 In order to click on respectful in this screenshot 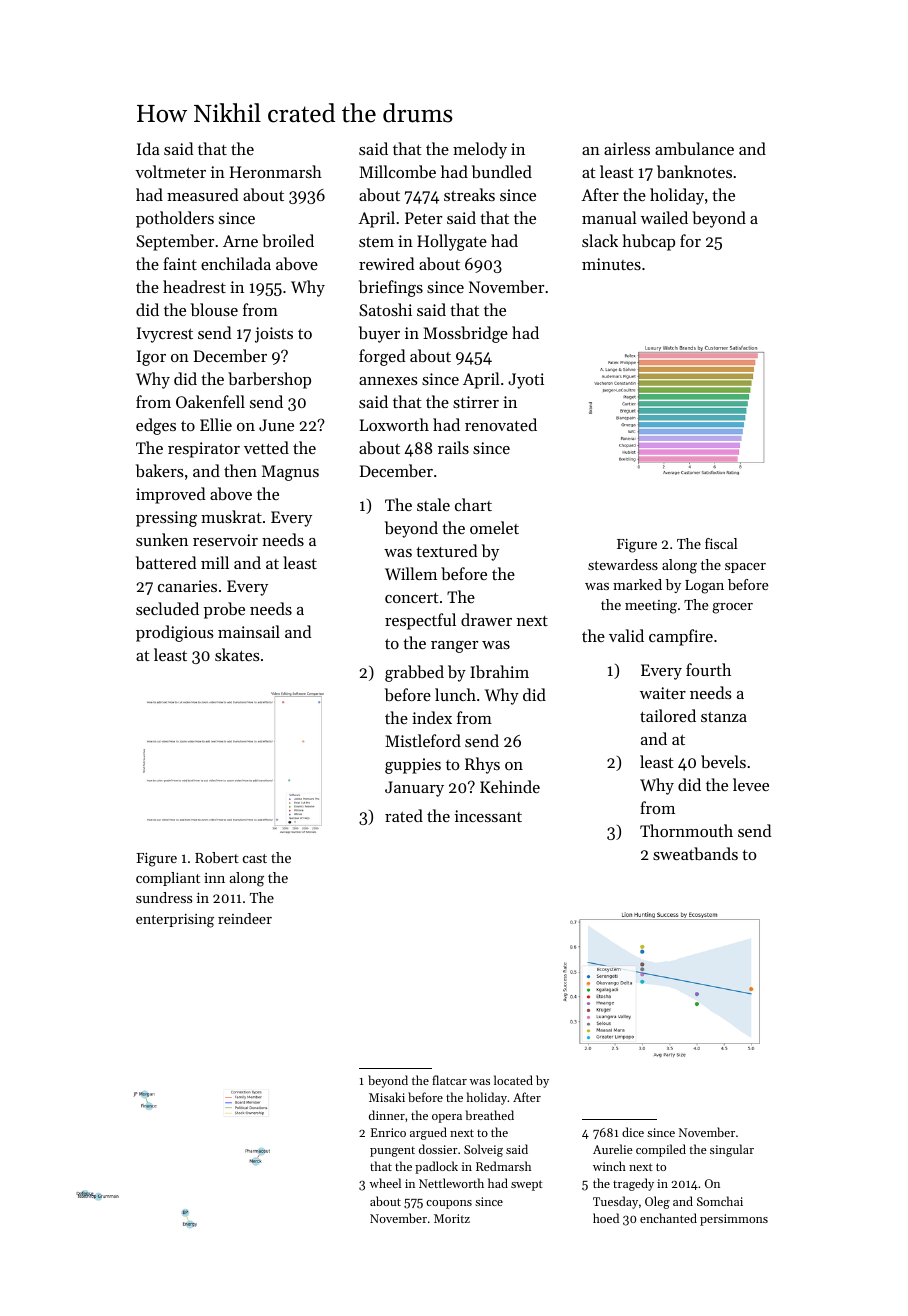, I will do `click(420, 621)`.
